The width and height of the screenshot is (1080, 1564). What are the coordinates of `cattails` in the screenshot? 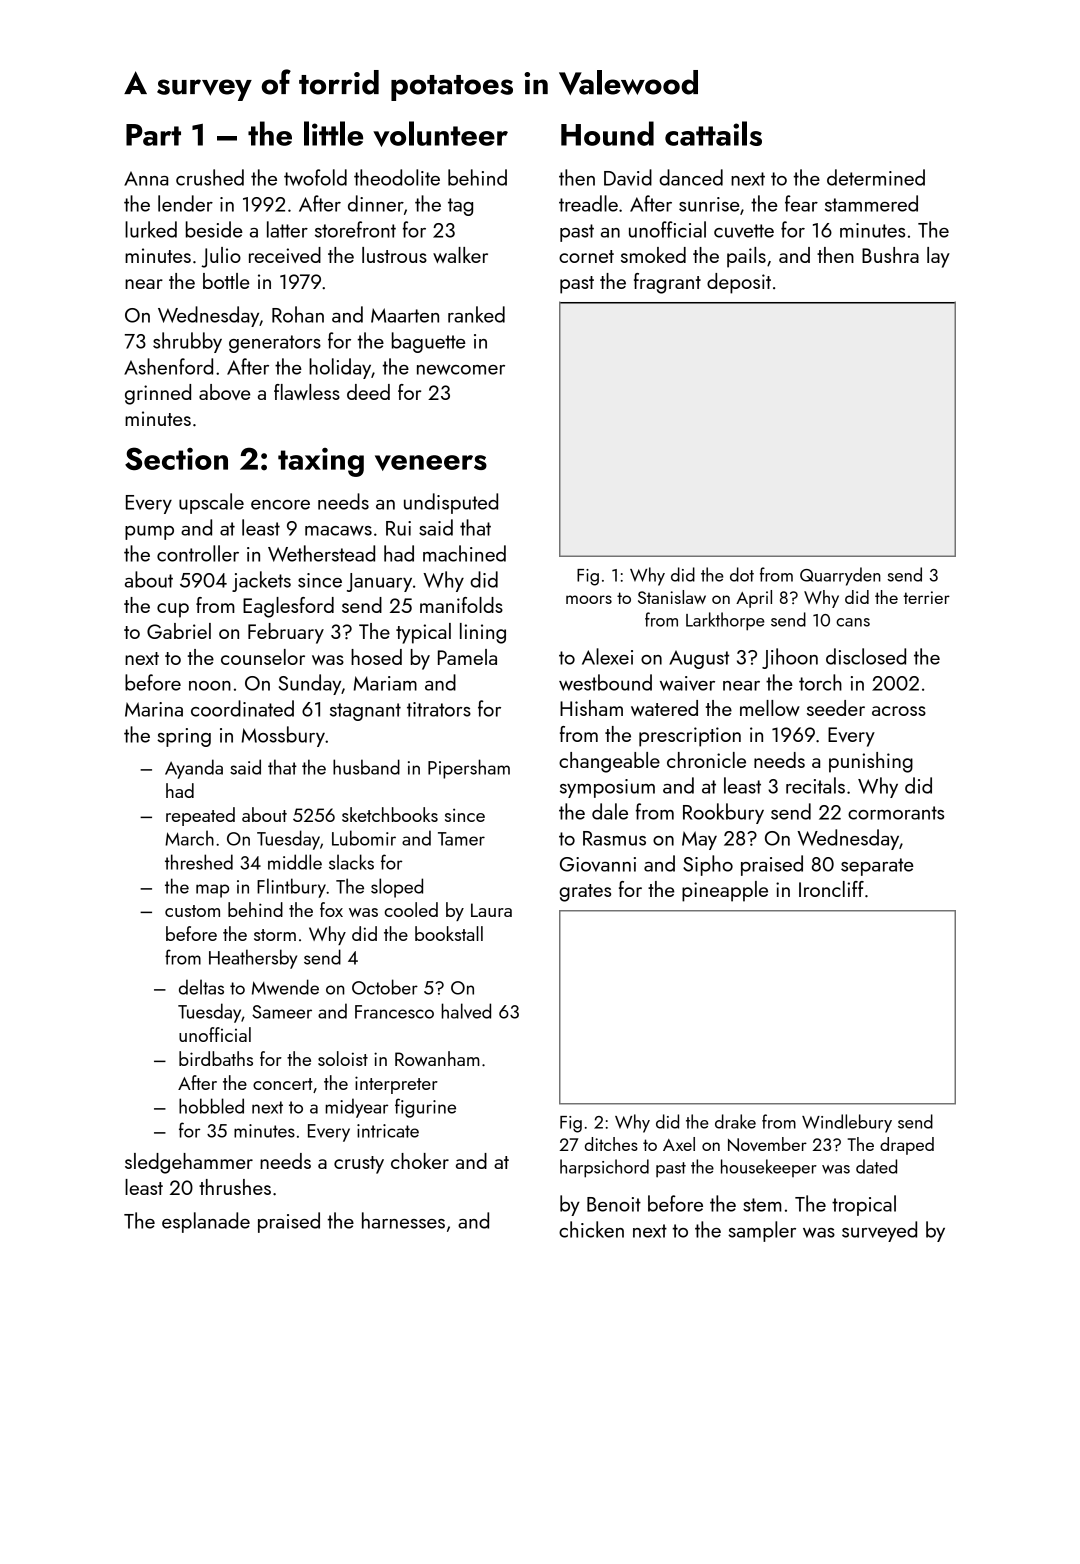 It's located at (713, 133).
